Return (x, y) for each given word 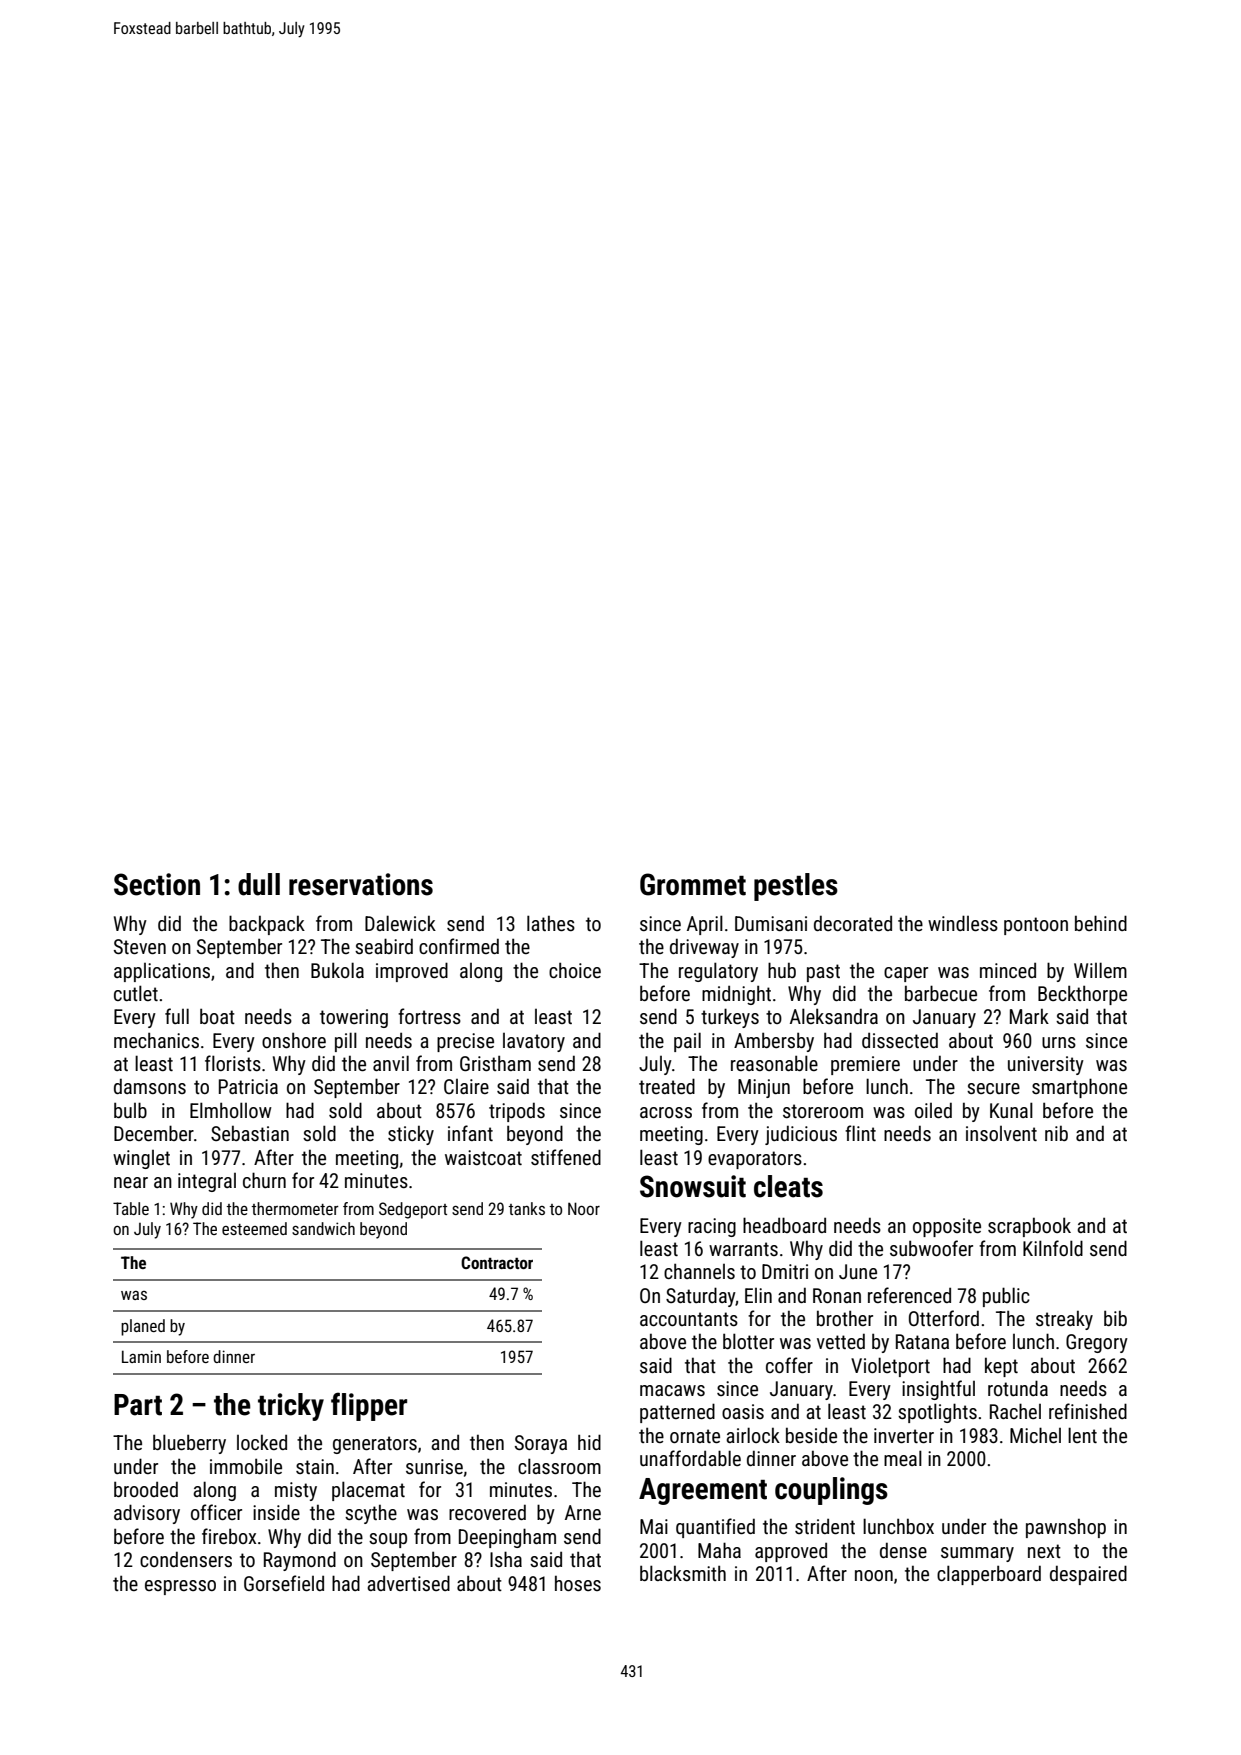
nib (1056, 1133)
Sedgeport (413, 1210)
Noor (584, 1208)
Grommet (693, 884)
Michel (1035, 1435)
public (1006, 1297)
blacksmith (683, 1573)
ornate (695, 1436)
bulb (130, 1110)
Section (157, 884)
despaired (1088, 1575)
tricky (291, 1407)
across (666, 1112)
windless (963, 923)
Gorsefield (284, 1583)
